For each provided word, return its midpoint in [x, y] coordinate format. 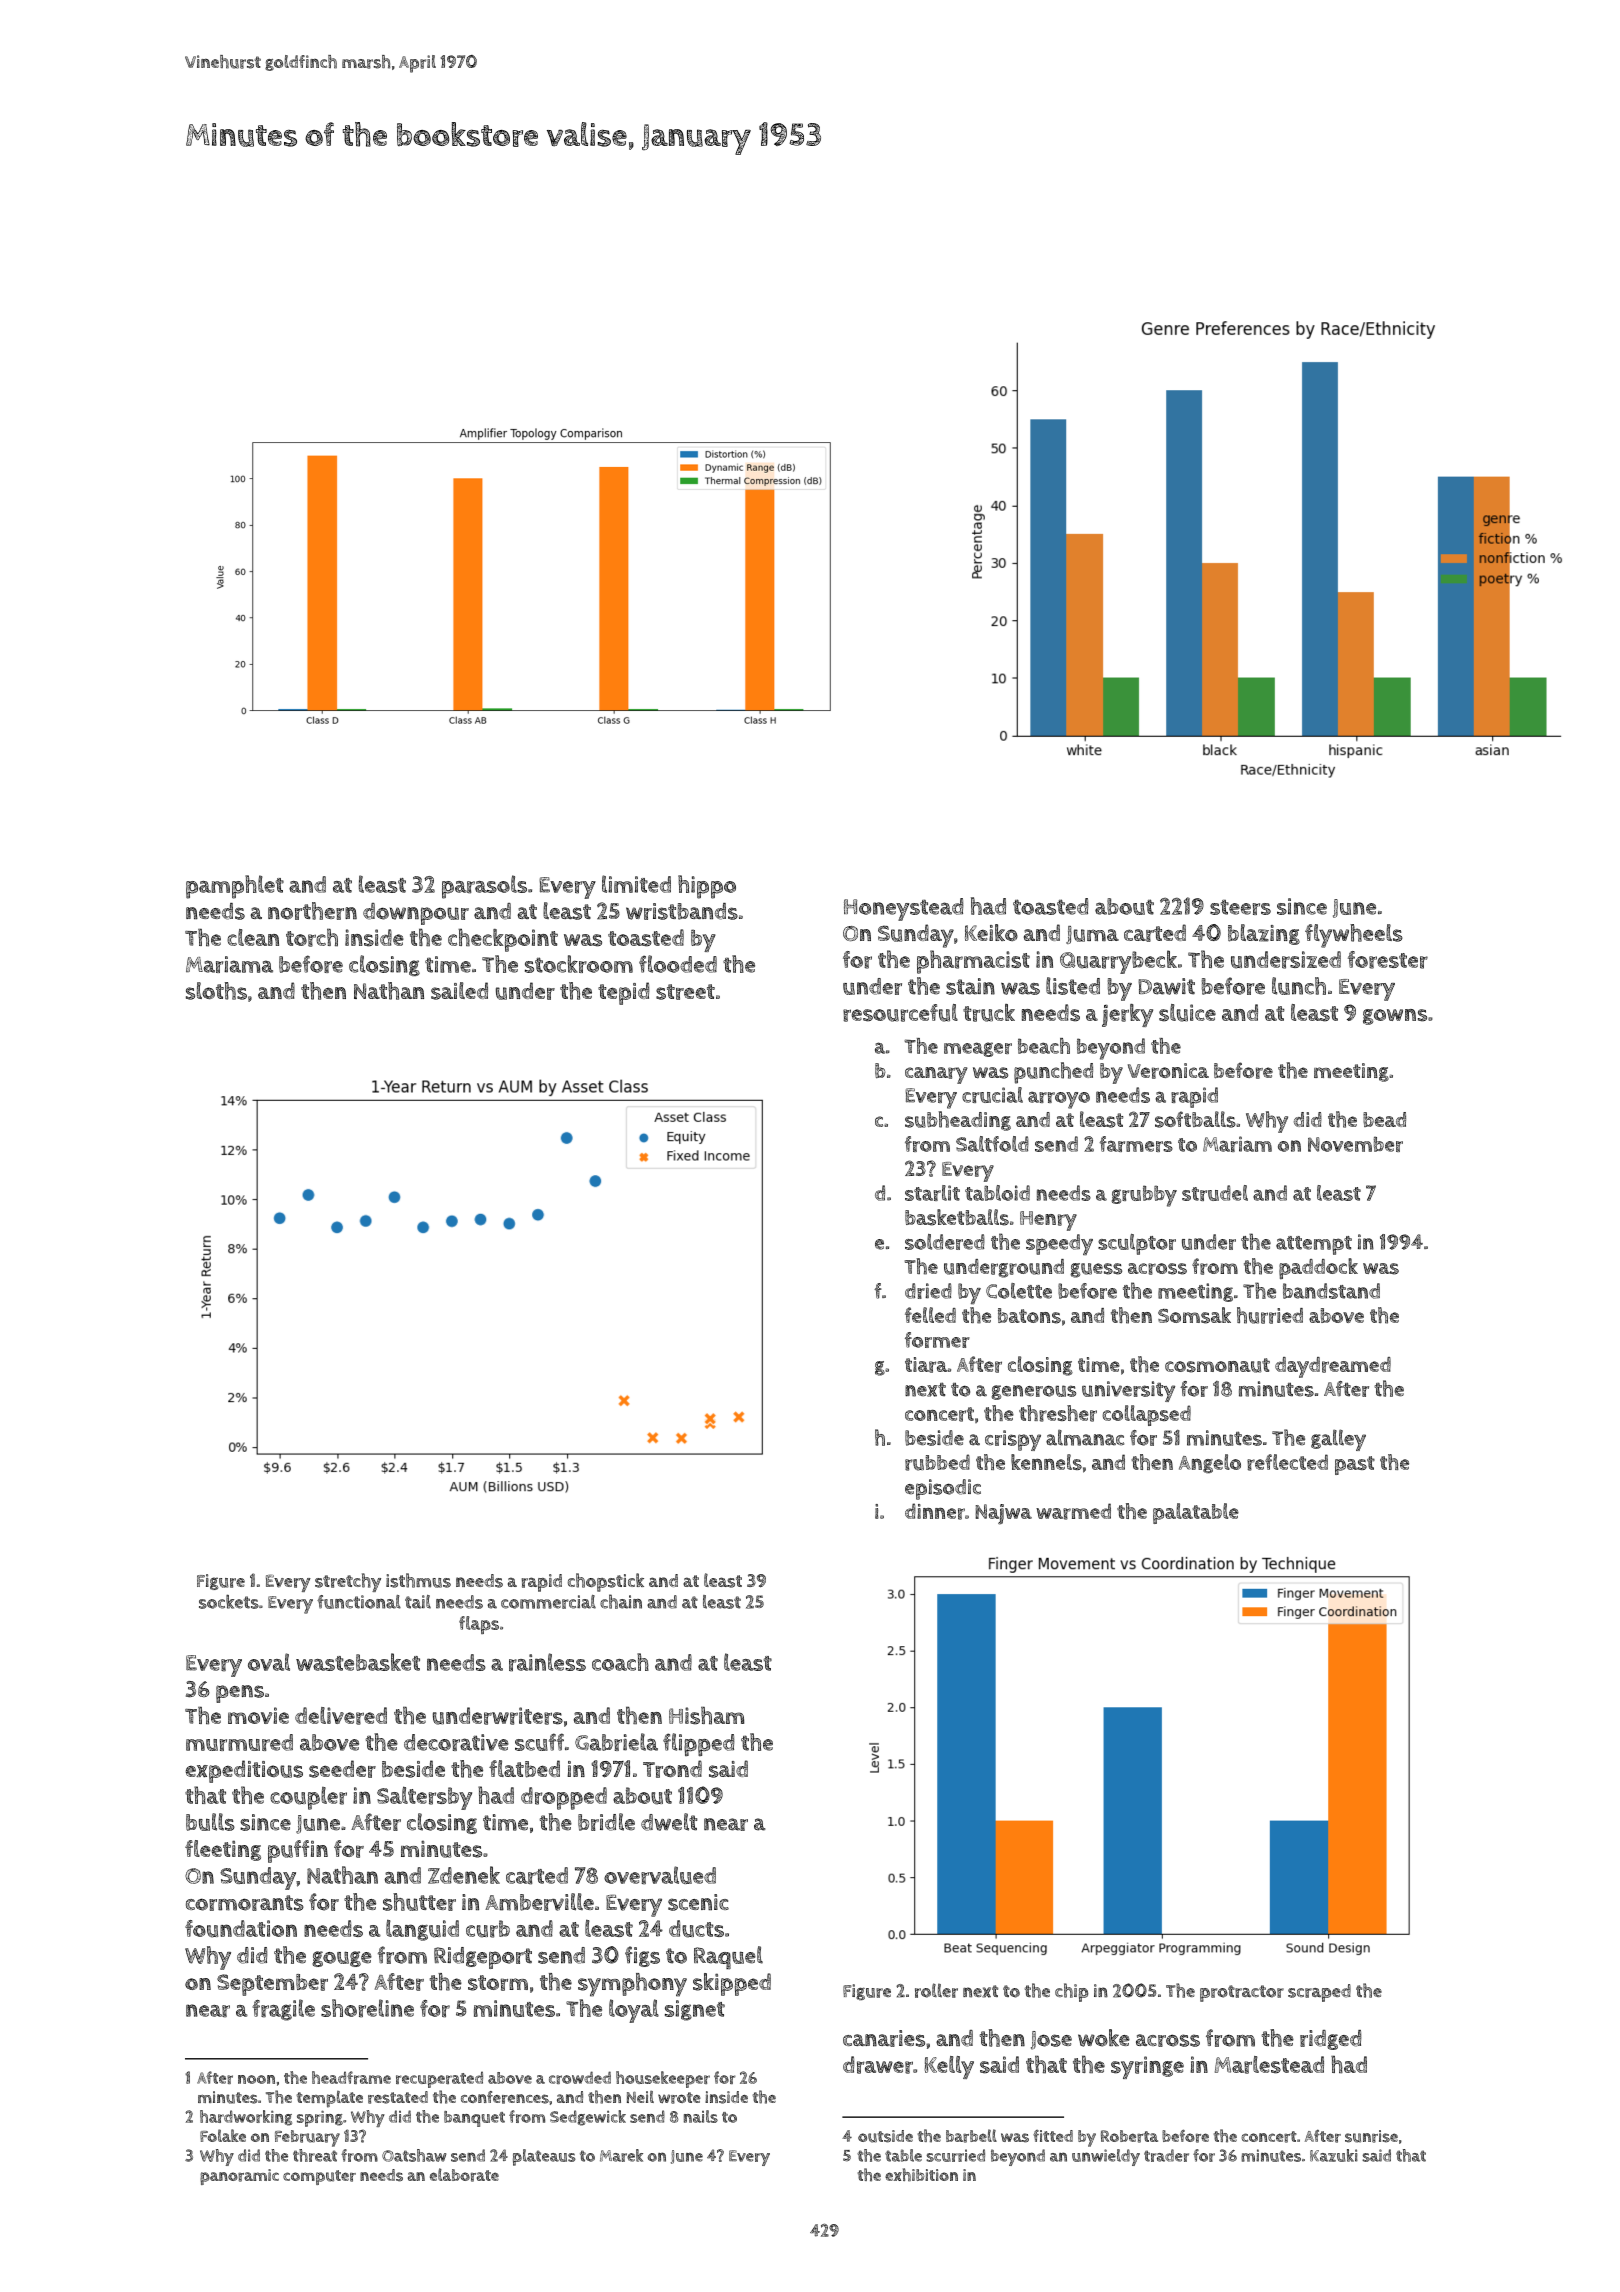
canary [936, 1075]
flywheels [1354, 936]
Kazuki [1334, 2155]
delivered [341, 1716]
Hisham [706, 1716]
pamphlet [235, 887]
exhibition [921, 2174]
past [1355, 1465]
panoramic [239, 2177]
